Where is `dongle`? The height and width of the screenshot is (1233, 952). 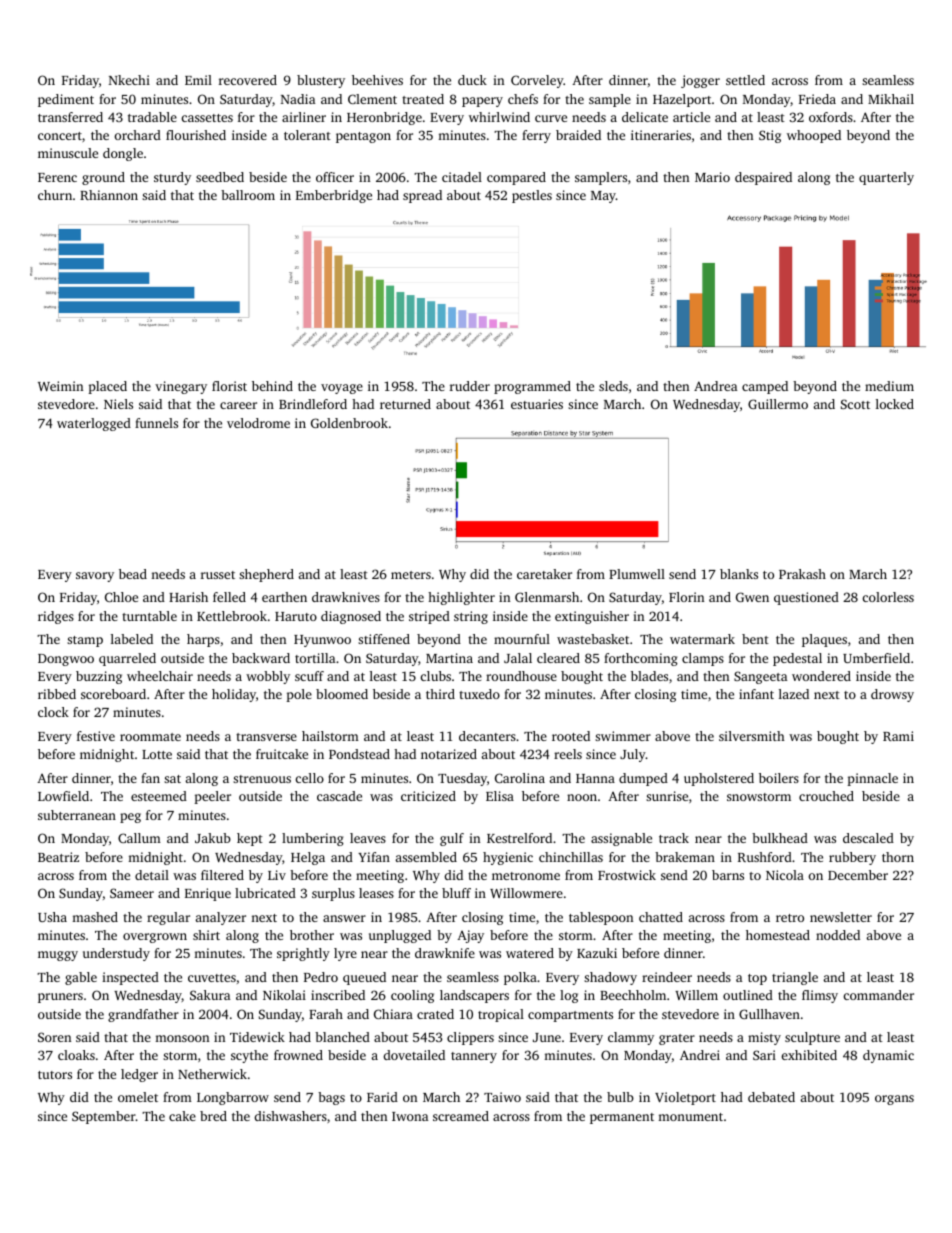 dongle is located at coordinates (123, 154).
